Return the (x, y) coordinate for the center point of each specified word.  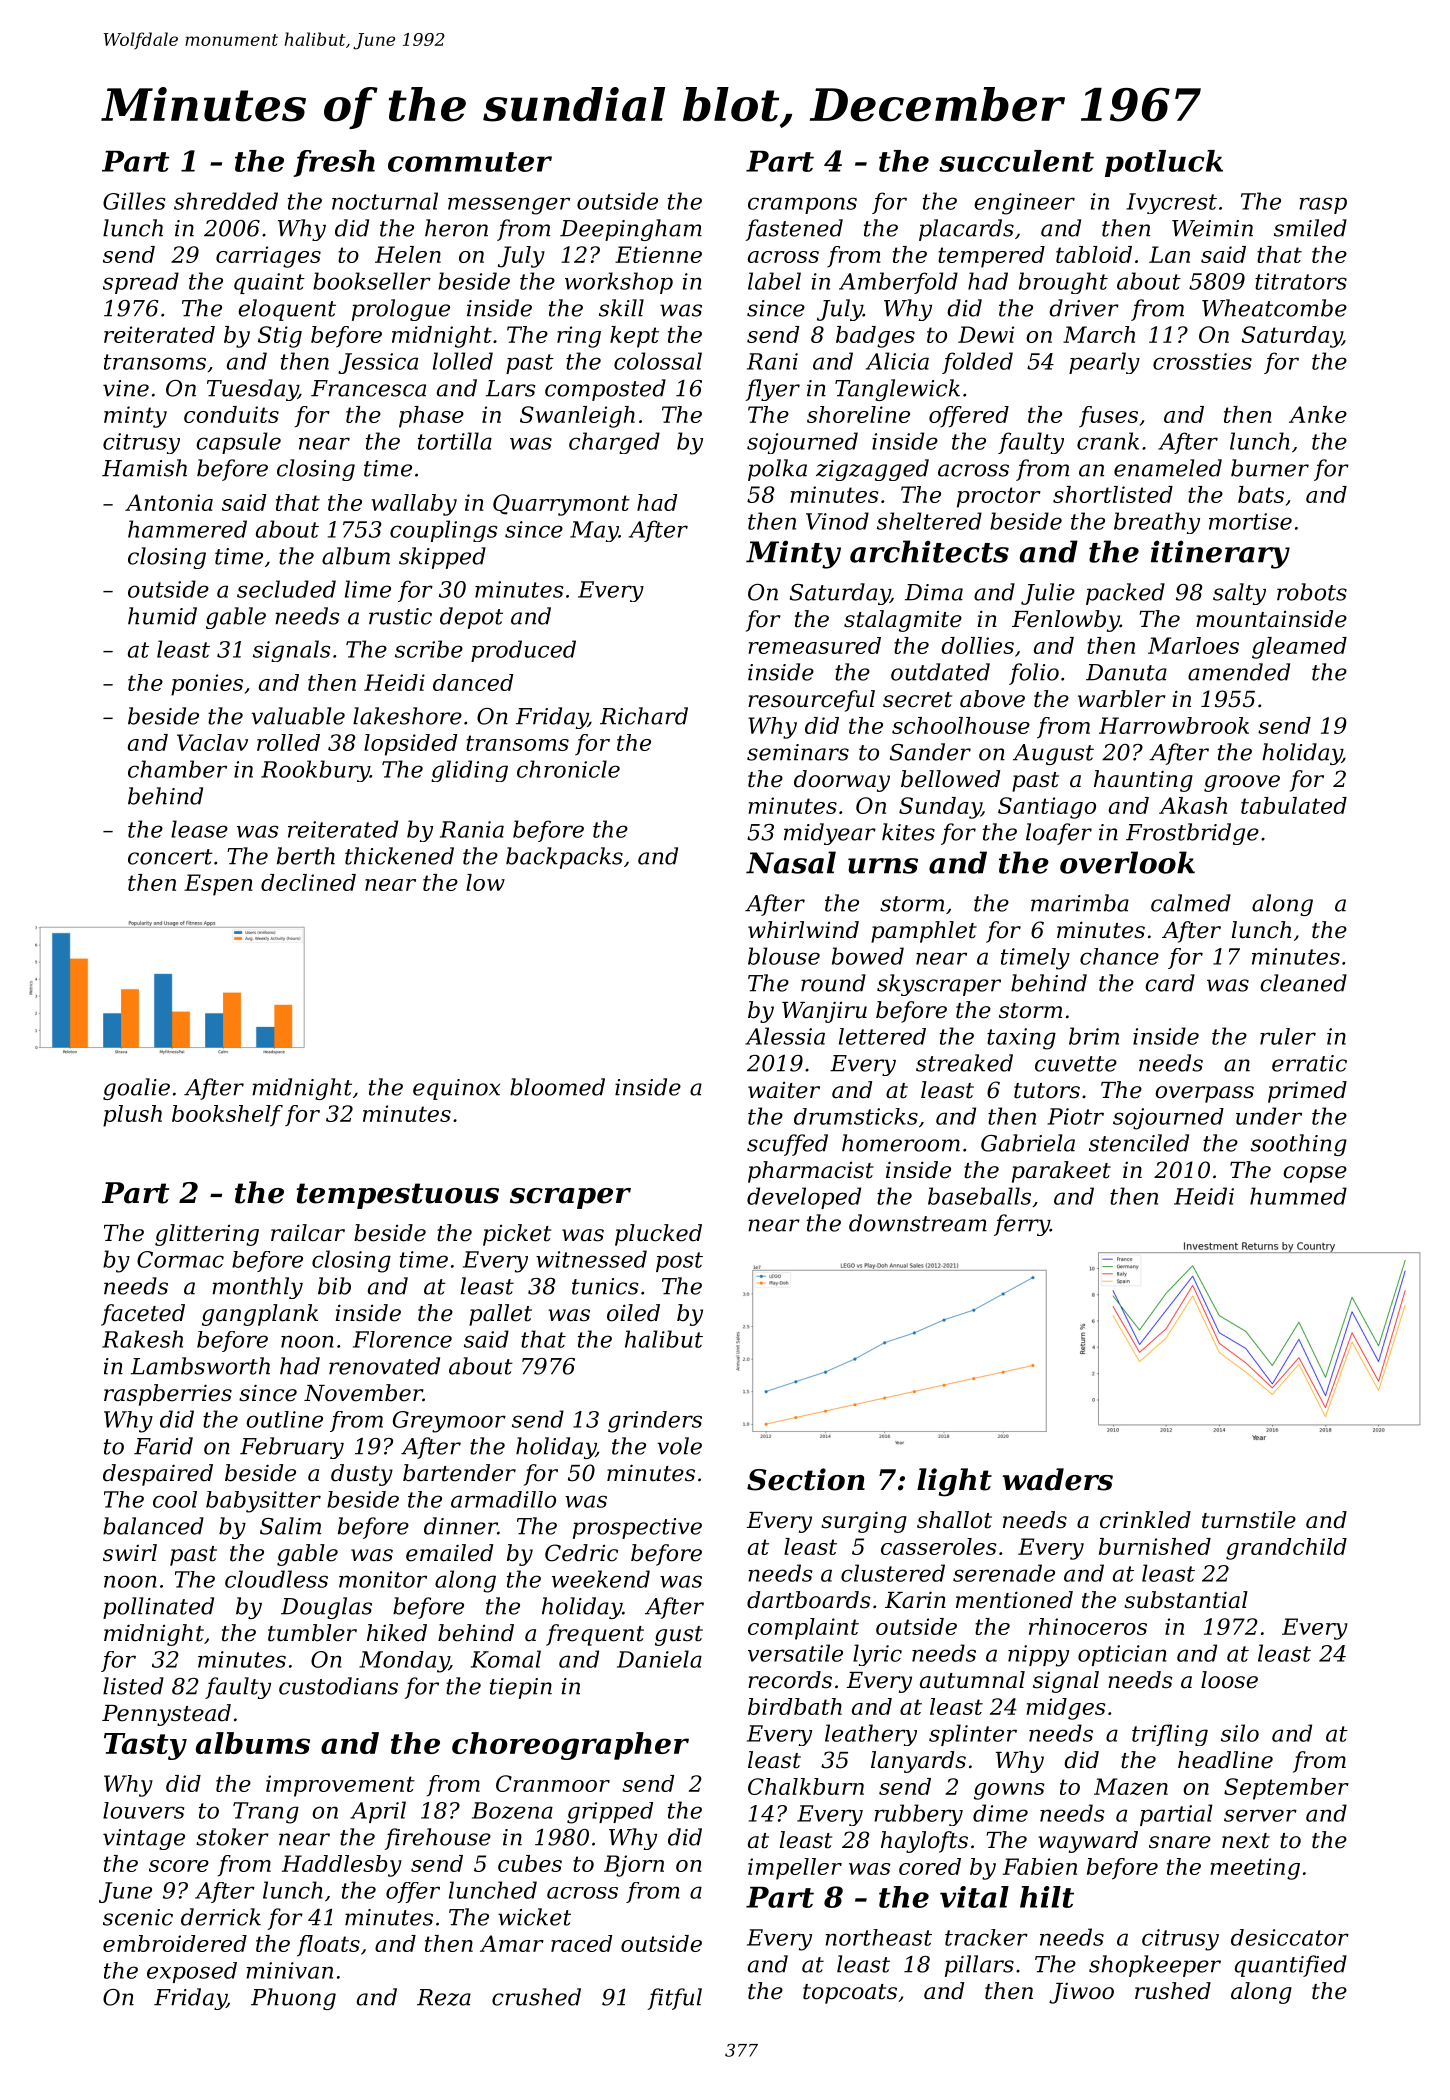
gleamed (1299, 648)
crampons (802, 205)
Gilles (134, 201)
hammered (187, 529)
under (1269, 1116)
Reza (444, 1997)
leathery (871, 1735)
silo (1240, 1733)
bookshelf (227, 1116)
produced (523, 651)
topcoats (850, 1994)
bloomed (557, 1087)
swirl (130, 1553)
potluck (1164, 163)
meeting (1255, 1869)
